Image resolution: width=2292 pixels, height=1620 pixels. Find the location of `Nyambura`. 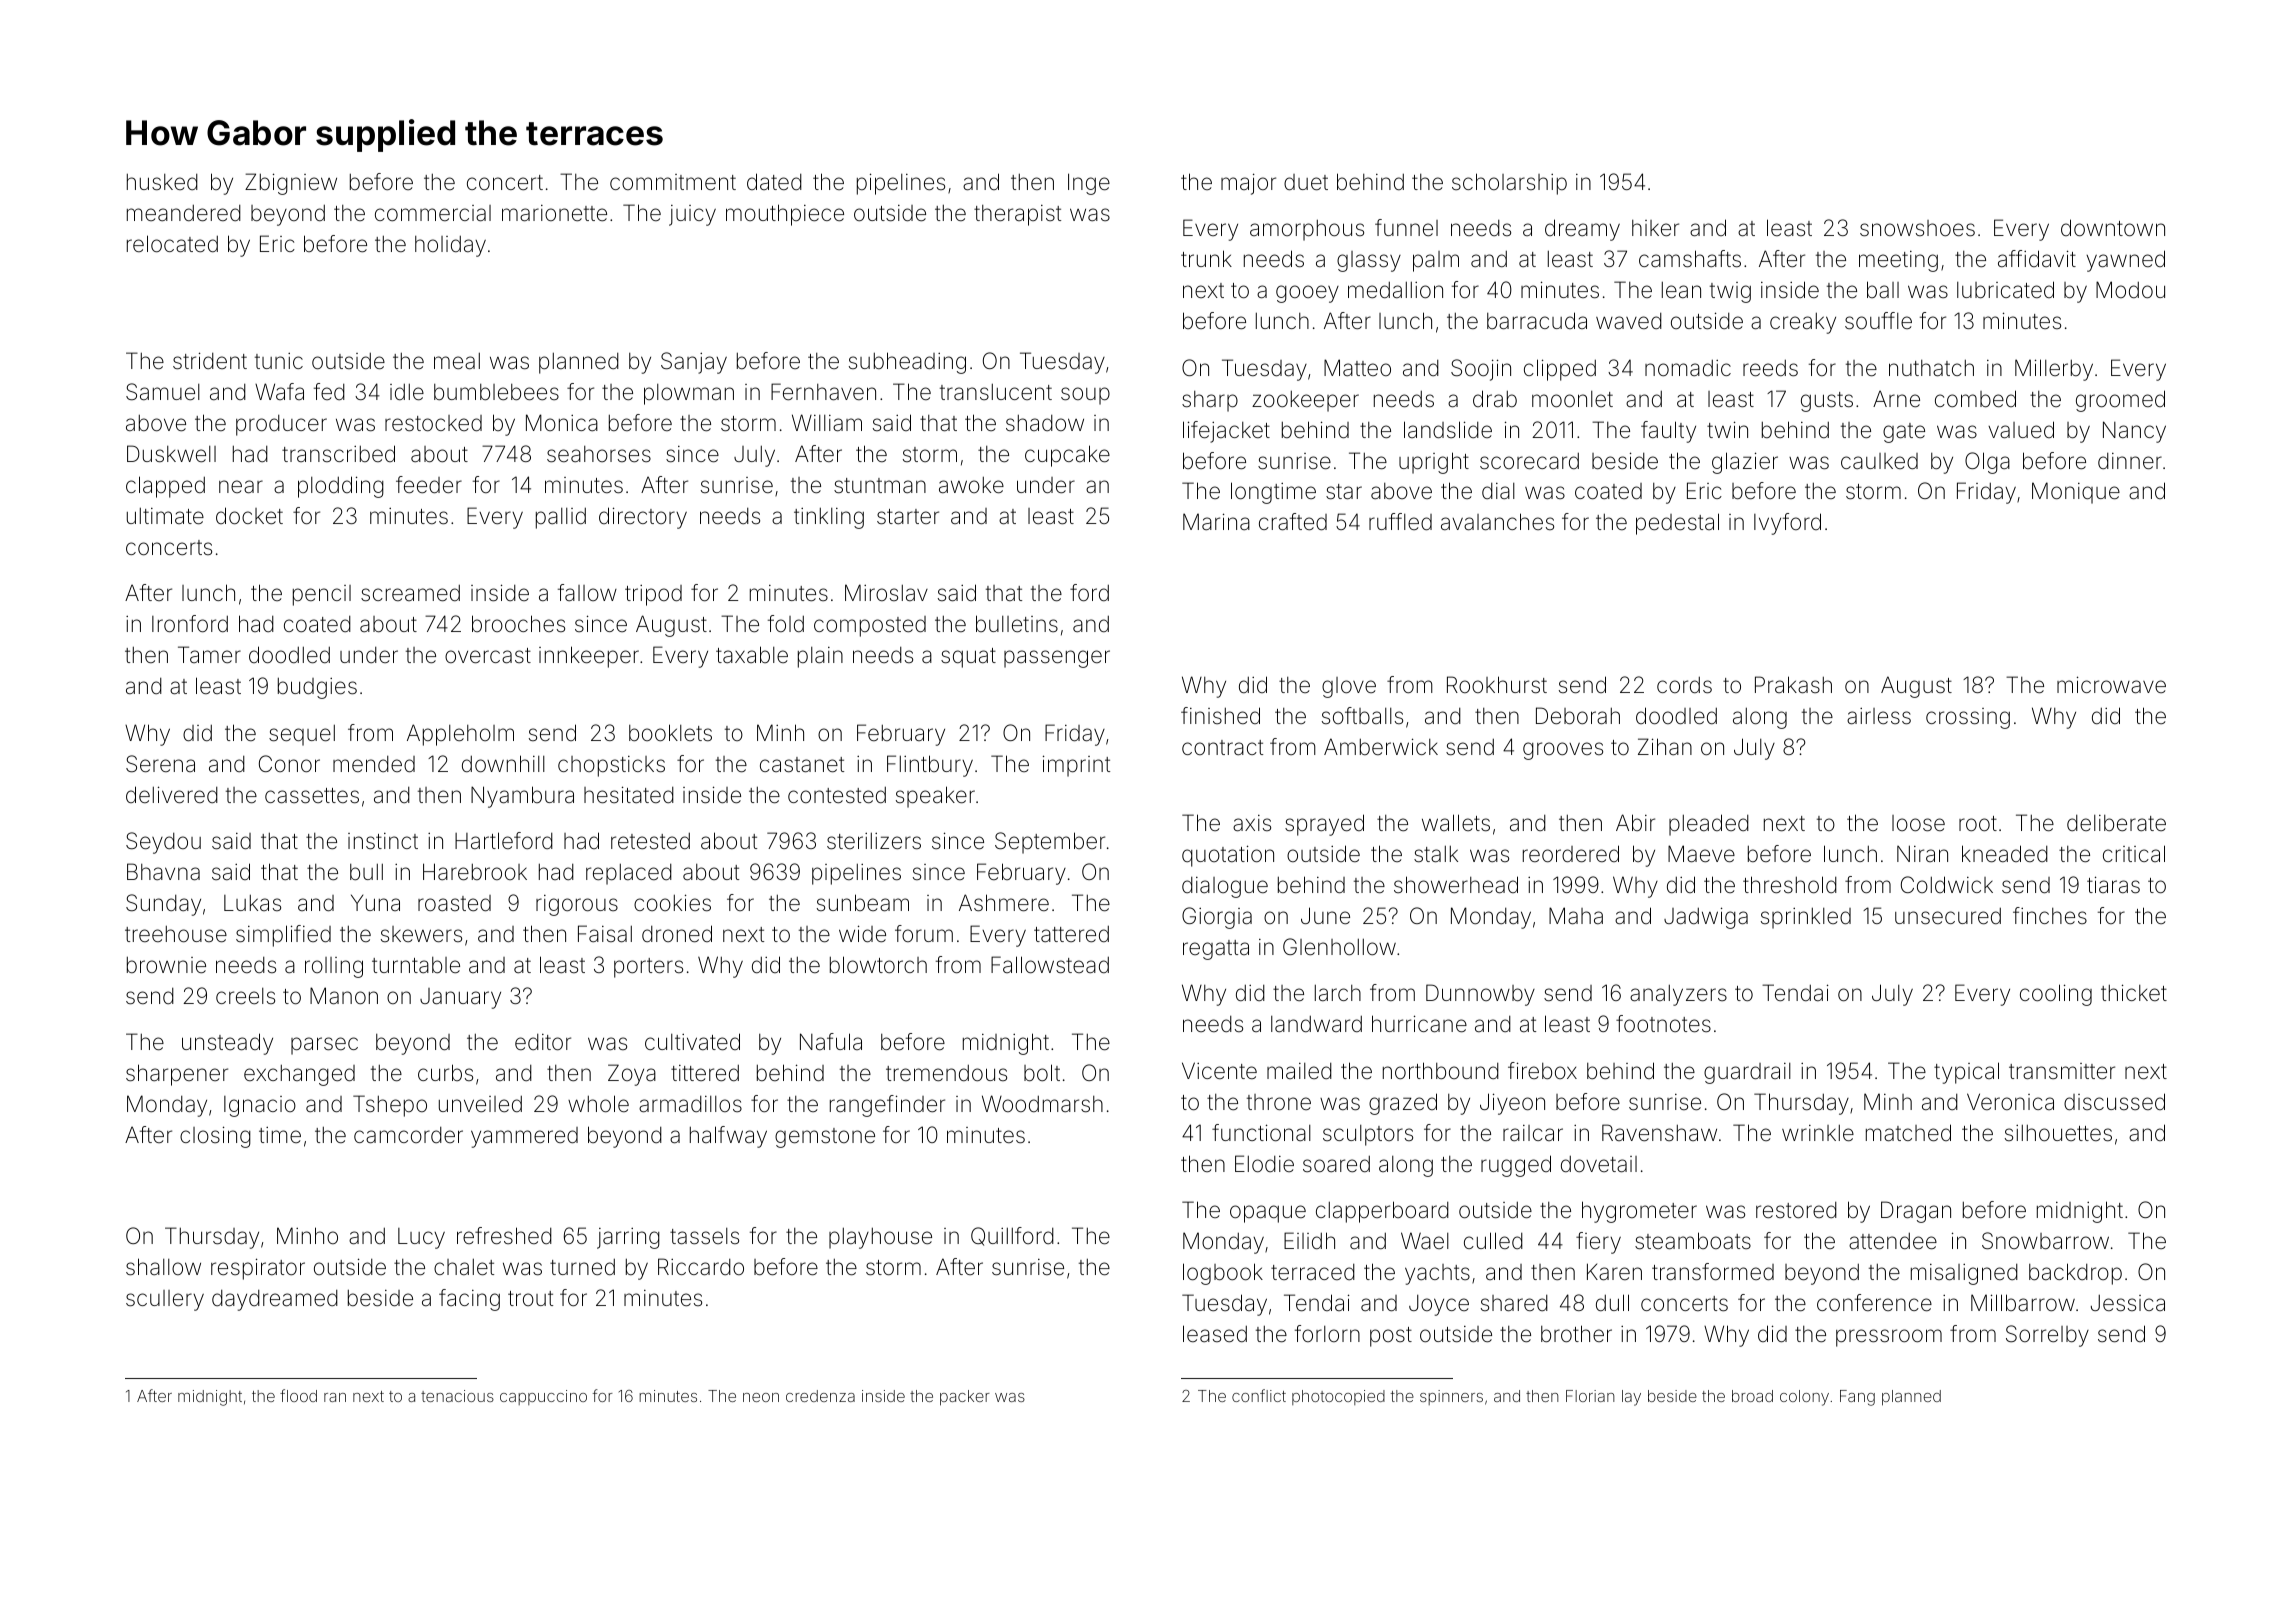

Nyambura is located at coordinates (522, 797).
